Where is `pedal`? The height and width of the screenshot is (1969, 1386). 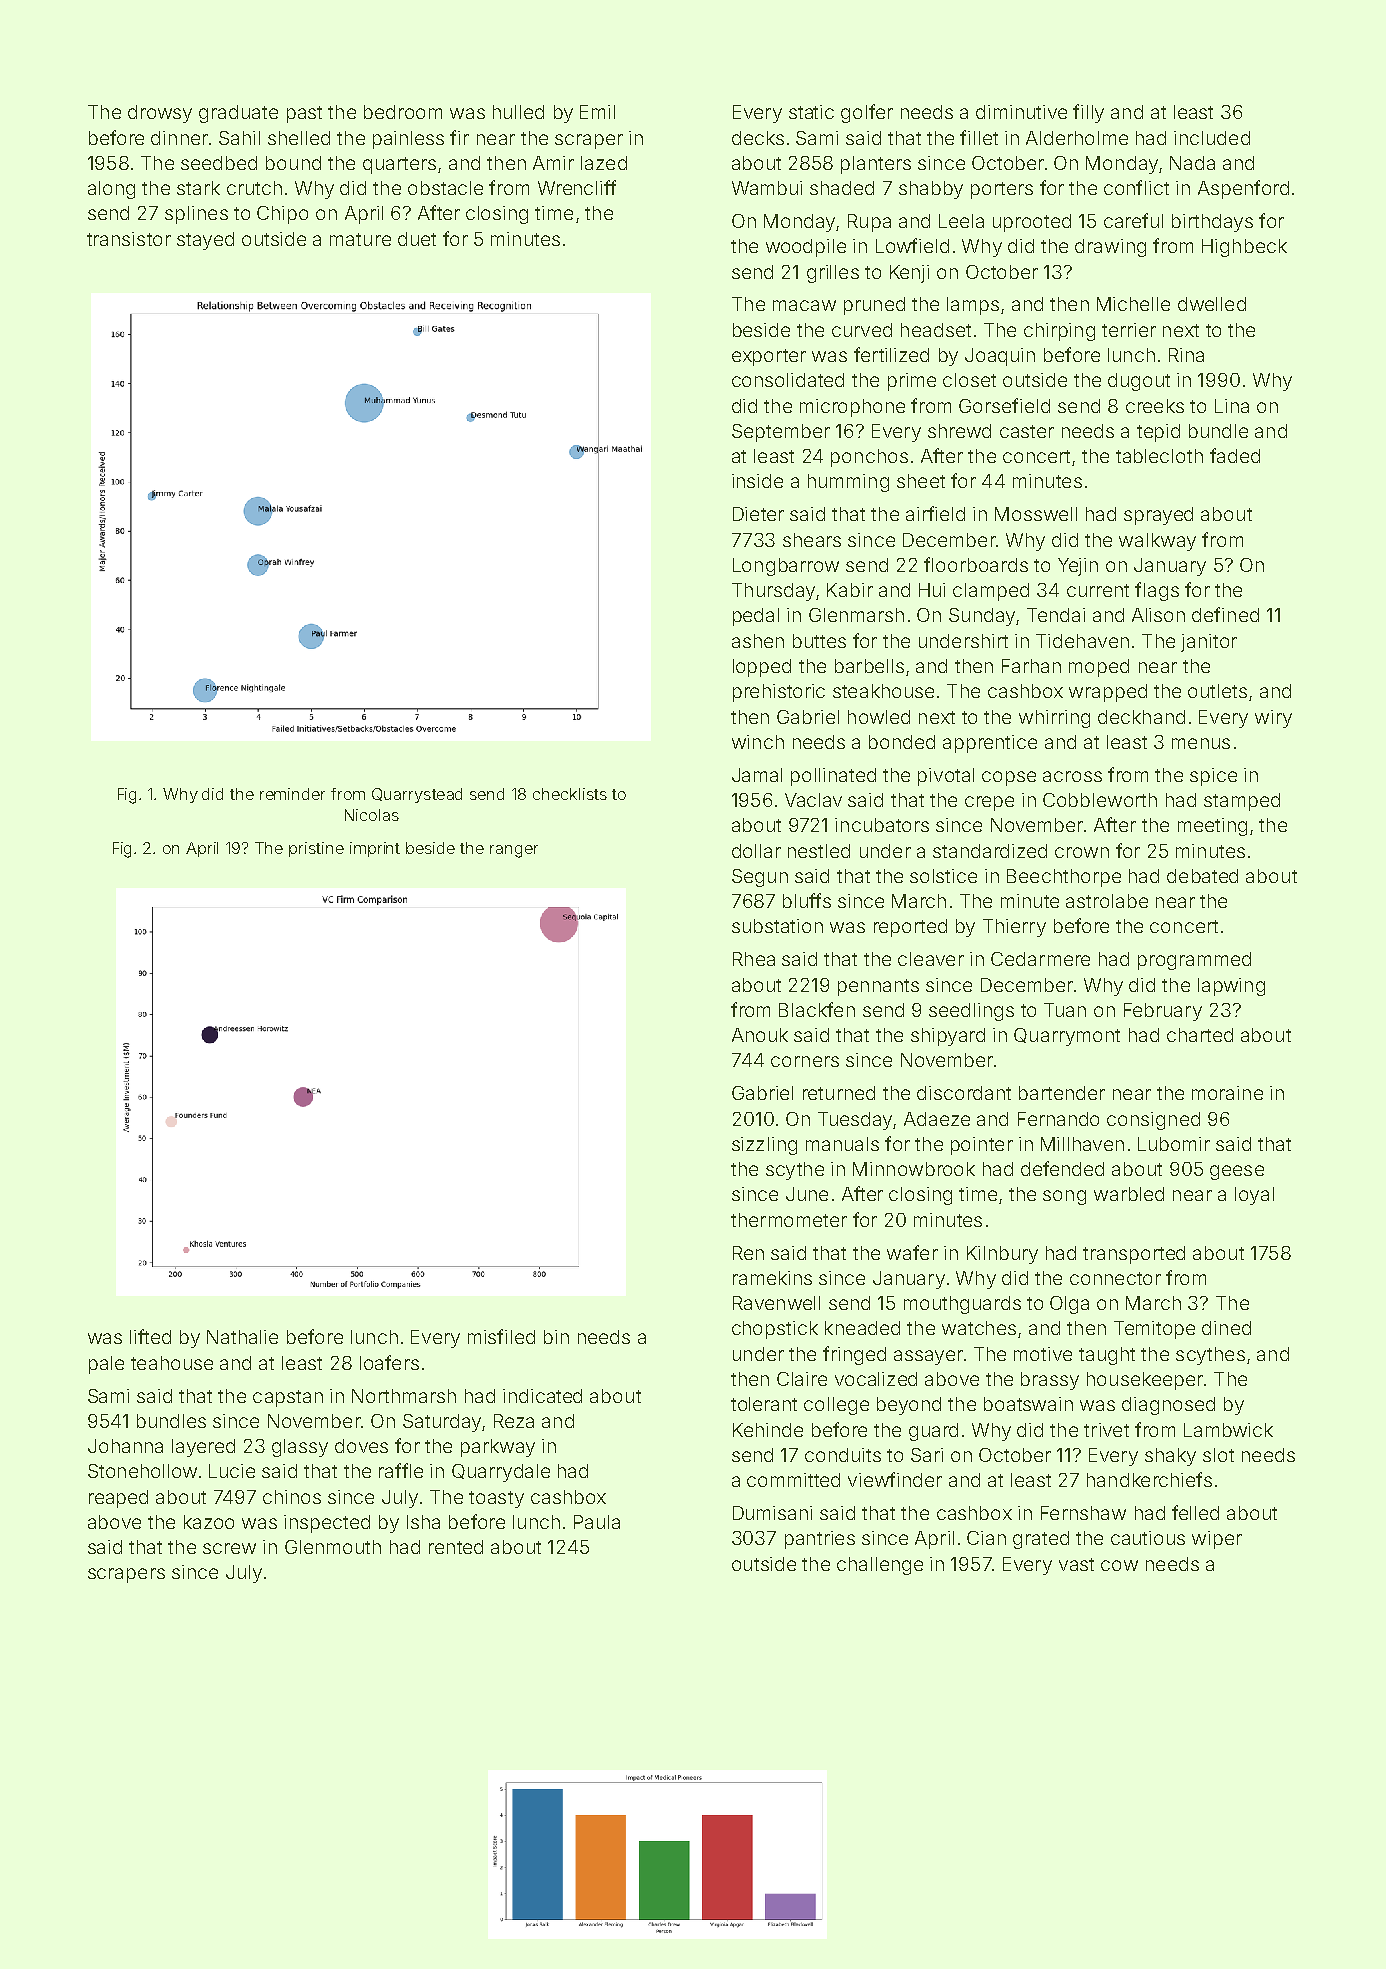 pedal is located at coordinates (756, 617).
